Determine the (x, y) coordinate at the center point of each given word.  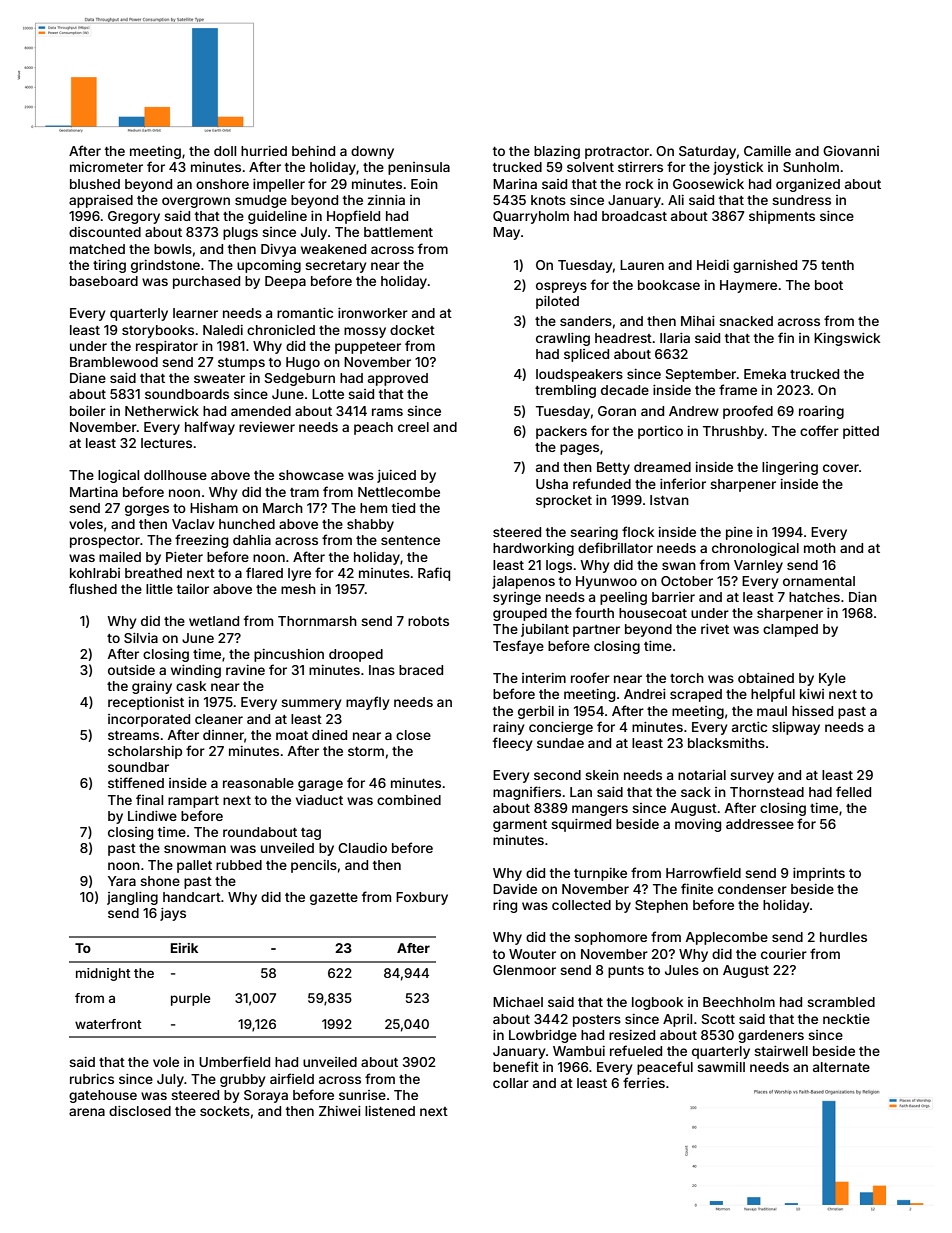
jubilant (545, 630)
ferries (644, 1082)
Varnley (758, 566)
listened (390, 1111)
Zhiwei (340, 1111)
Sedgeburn (300, 379)
